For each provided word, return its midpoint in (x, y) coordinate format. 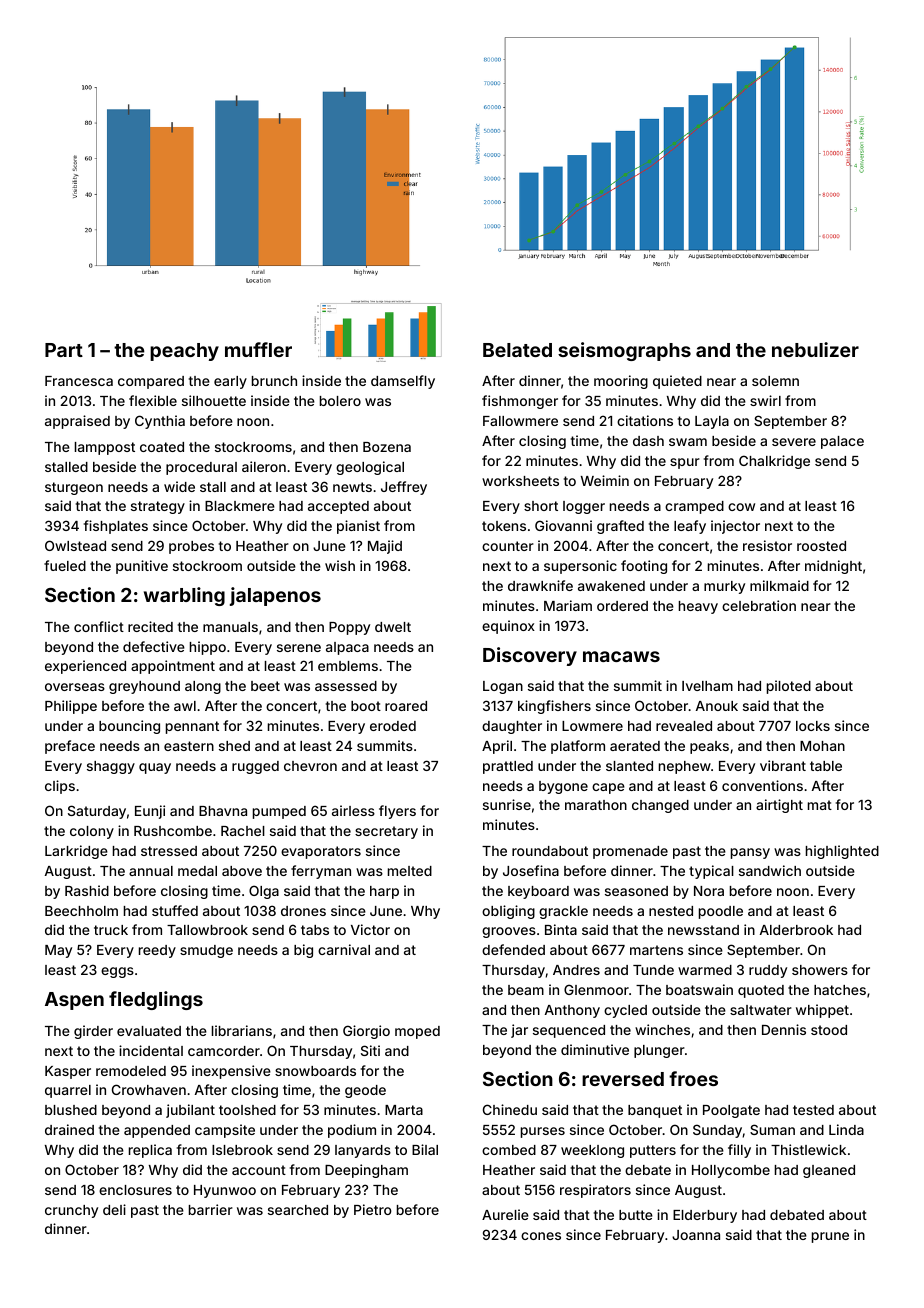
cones (541, 1236)
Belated (517, 350)
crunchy (71, 1211)
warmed (705, 970)
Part (64, 350)
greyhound (144, 687)
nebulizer (815, 349)
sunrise (507, 804)
